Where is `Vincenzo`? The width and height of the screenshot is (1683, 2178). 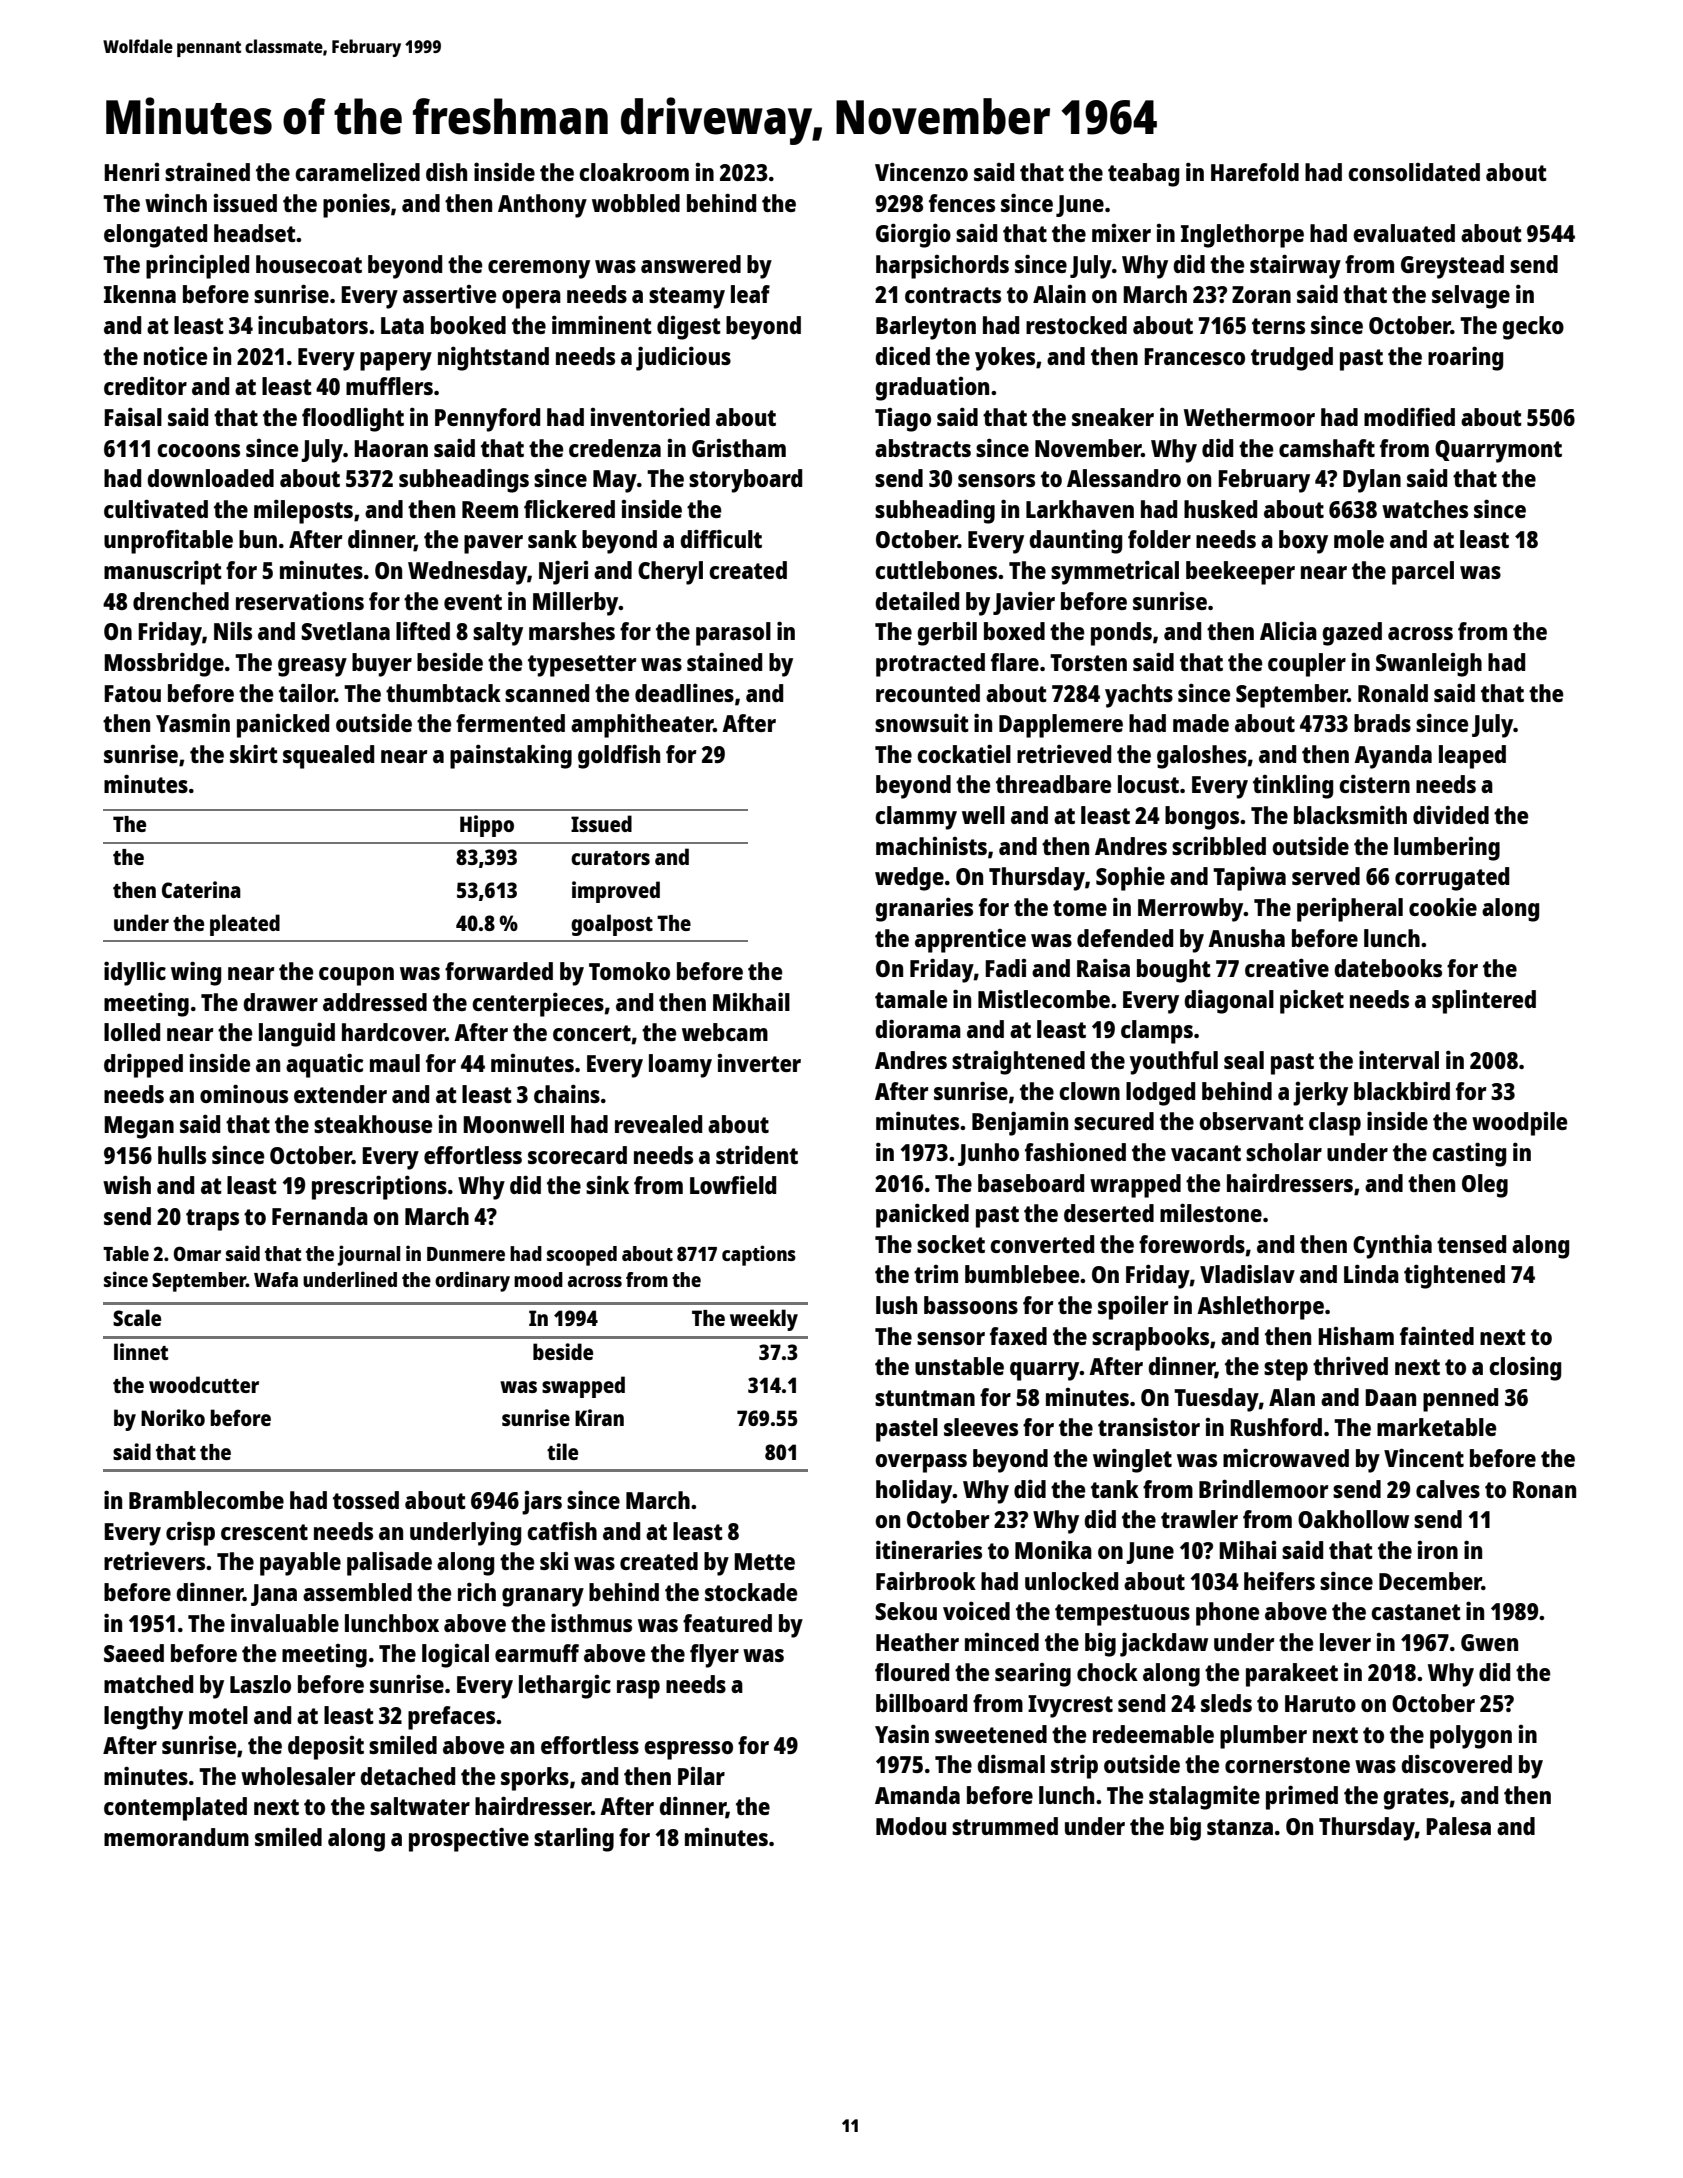 Vincenzo is located at coordinates (921, 171).
